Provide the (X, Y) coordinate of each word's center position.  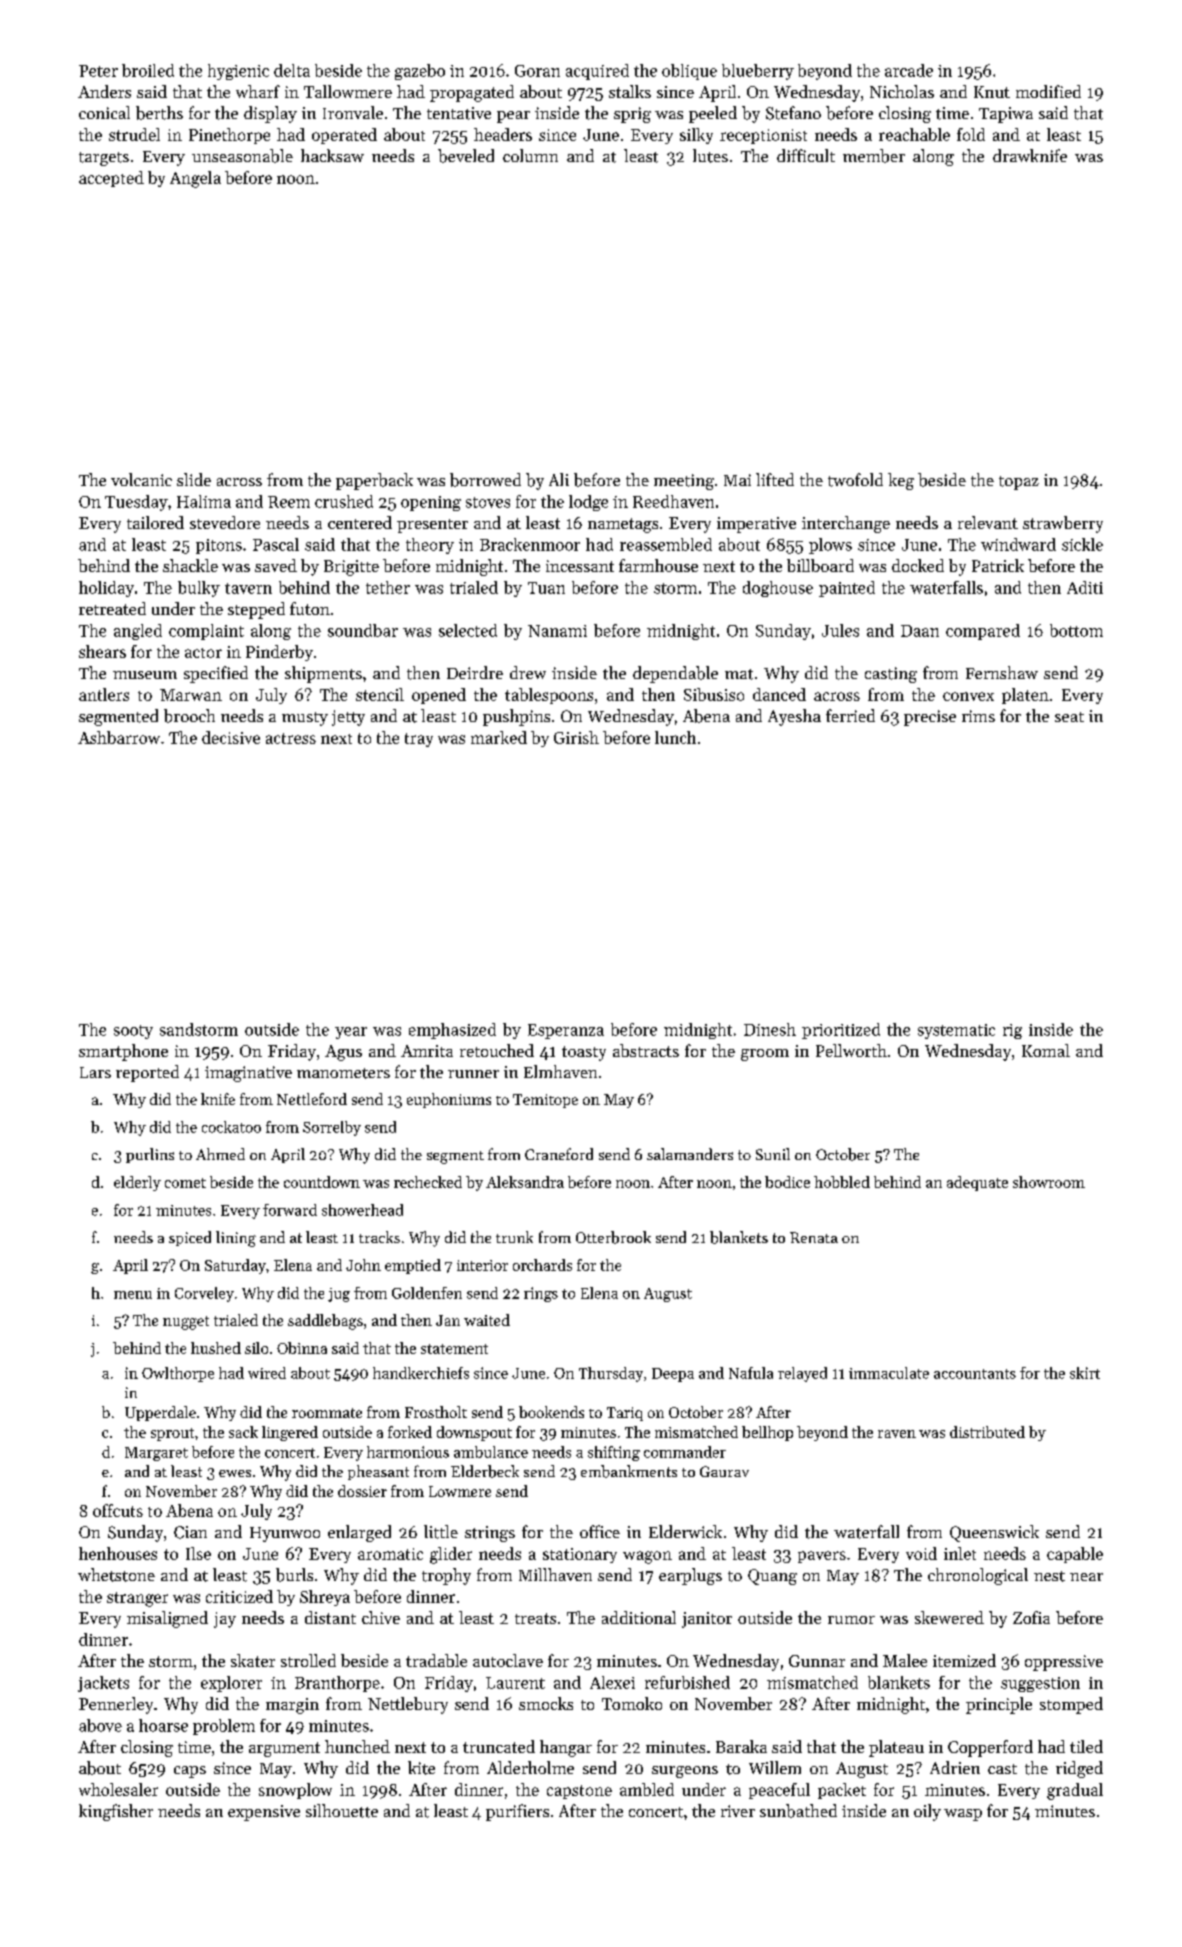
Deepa (673, 1375)
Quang (772, 1577)
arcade (909, 70)
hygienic (238, 72)
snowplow (295, 1791)
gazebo (420, 72)
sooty (133, 1032)
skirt (1085, 1373)
